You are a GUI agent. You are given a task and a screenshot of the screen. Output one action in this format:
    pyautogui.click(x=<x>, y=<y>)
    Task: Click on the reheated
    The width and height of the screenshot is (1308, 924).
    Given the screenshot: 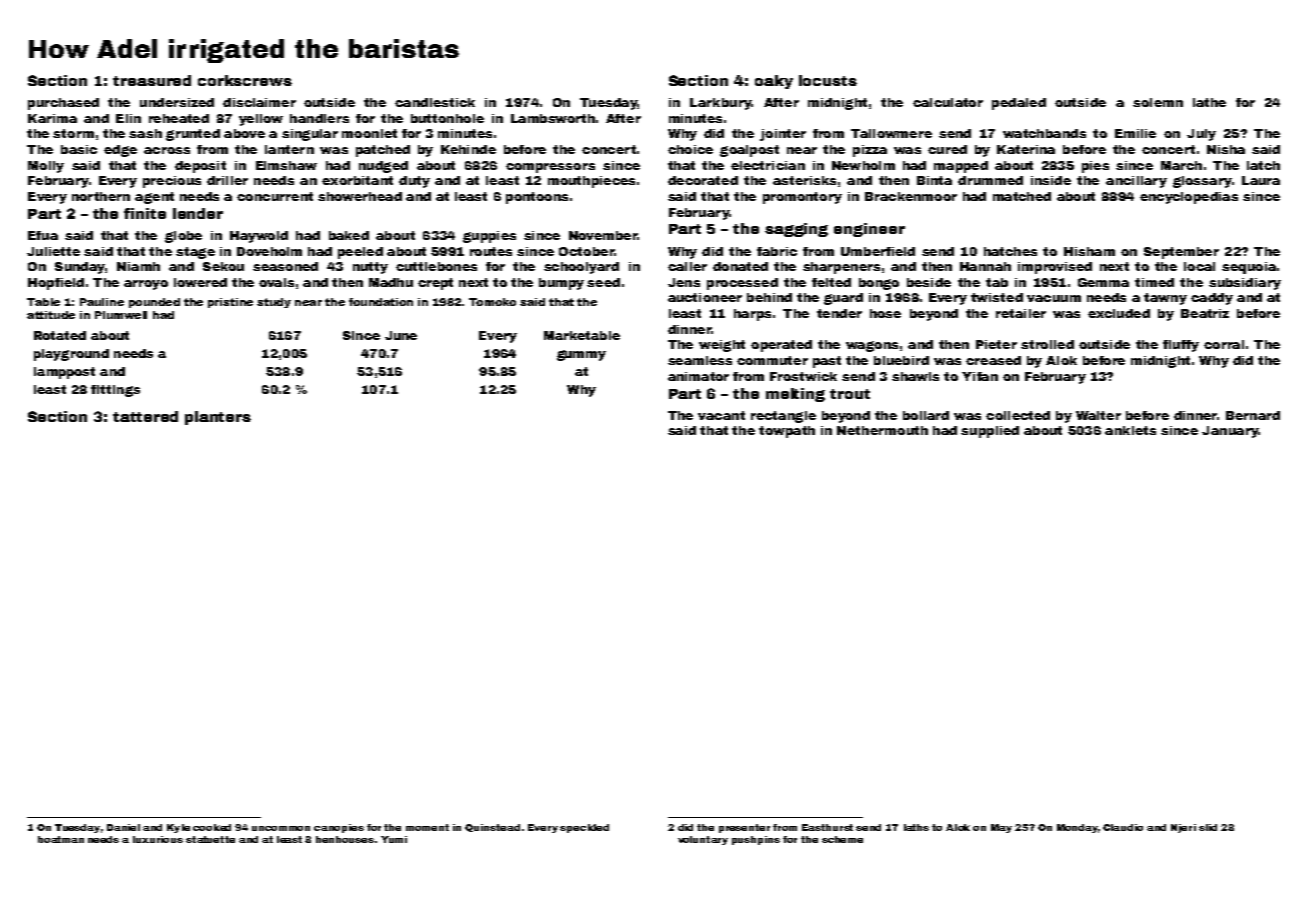 What is the action you would take?
    pyautogui.click(x=179, y=118)
